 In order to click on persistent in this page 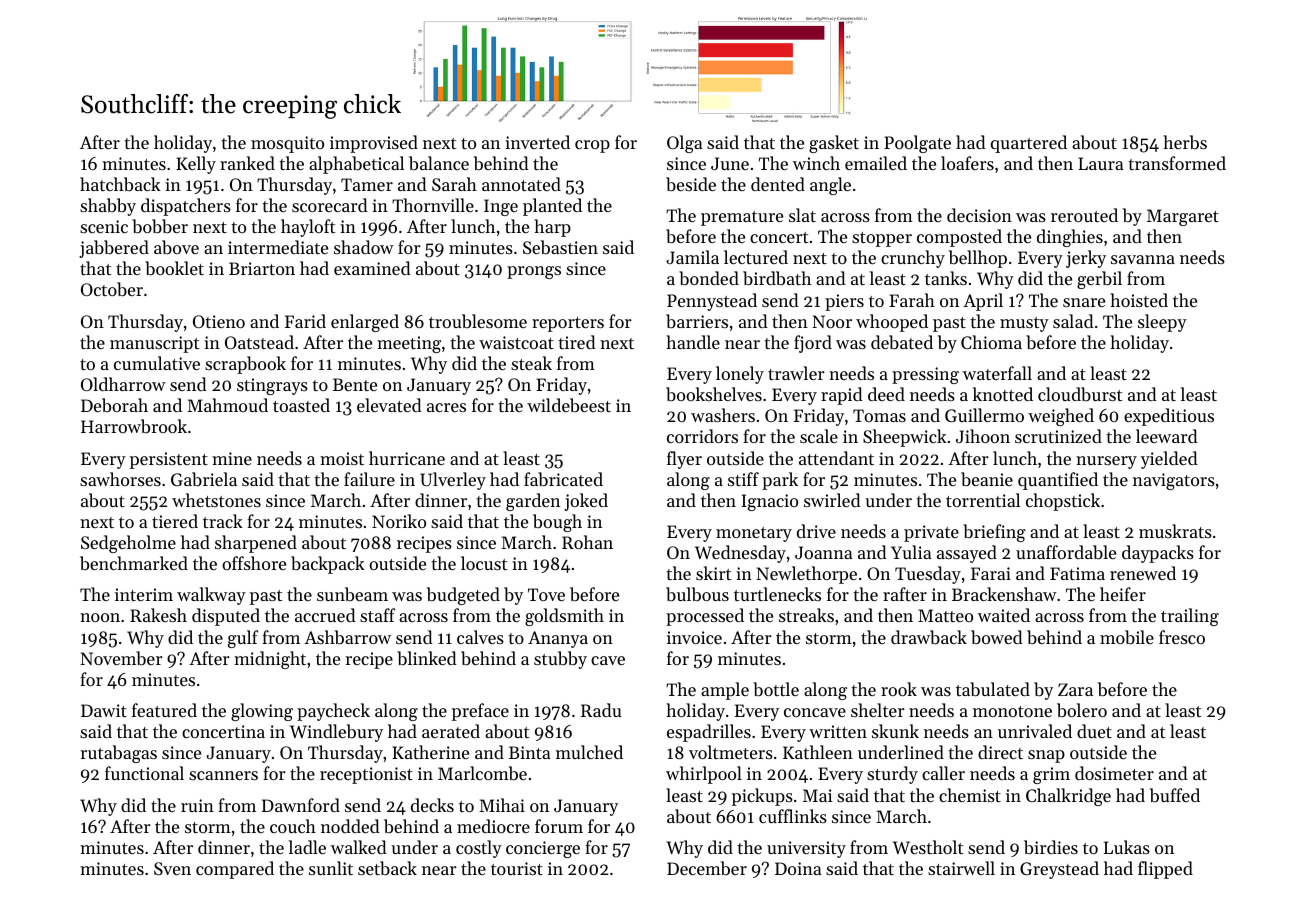, I will do `click(169, 460)`.
